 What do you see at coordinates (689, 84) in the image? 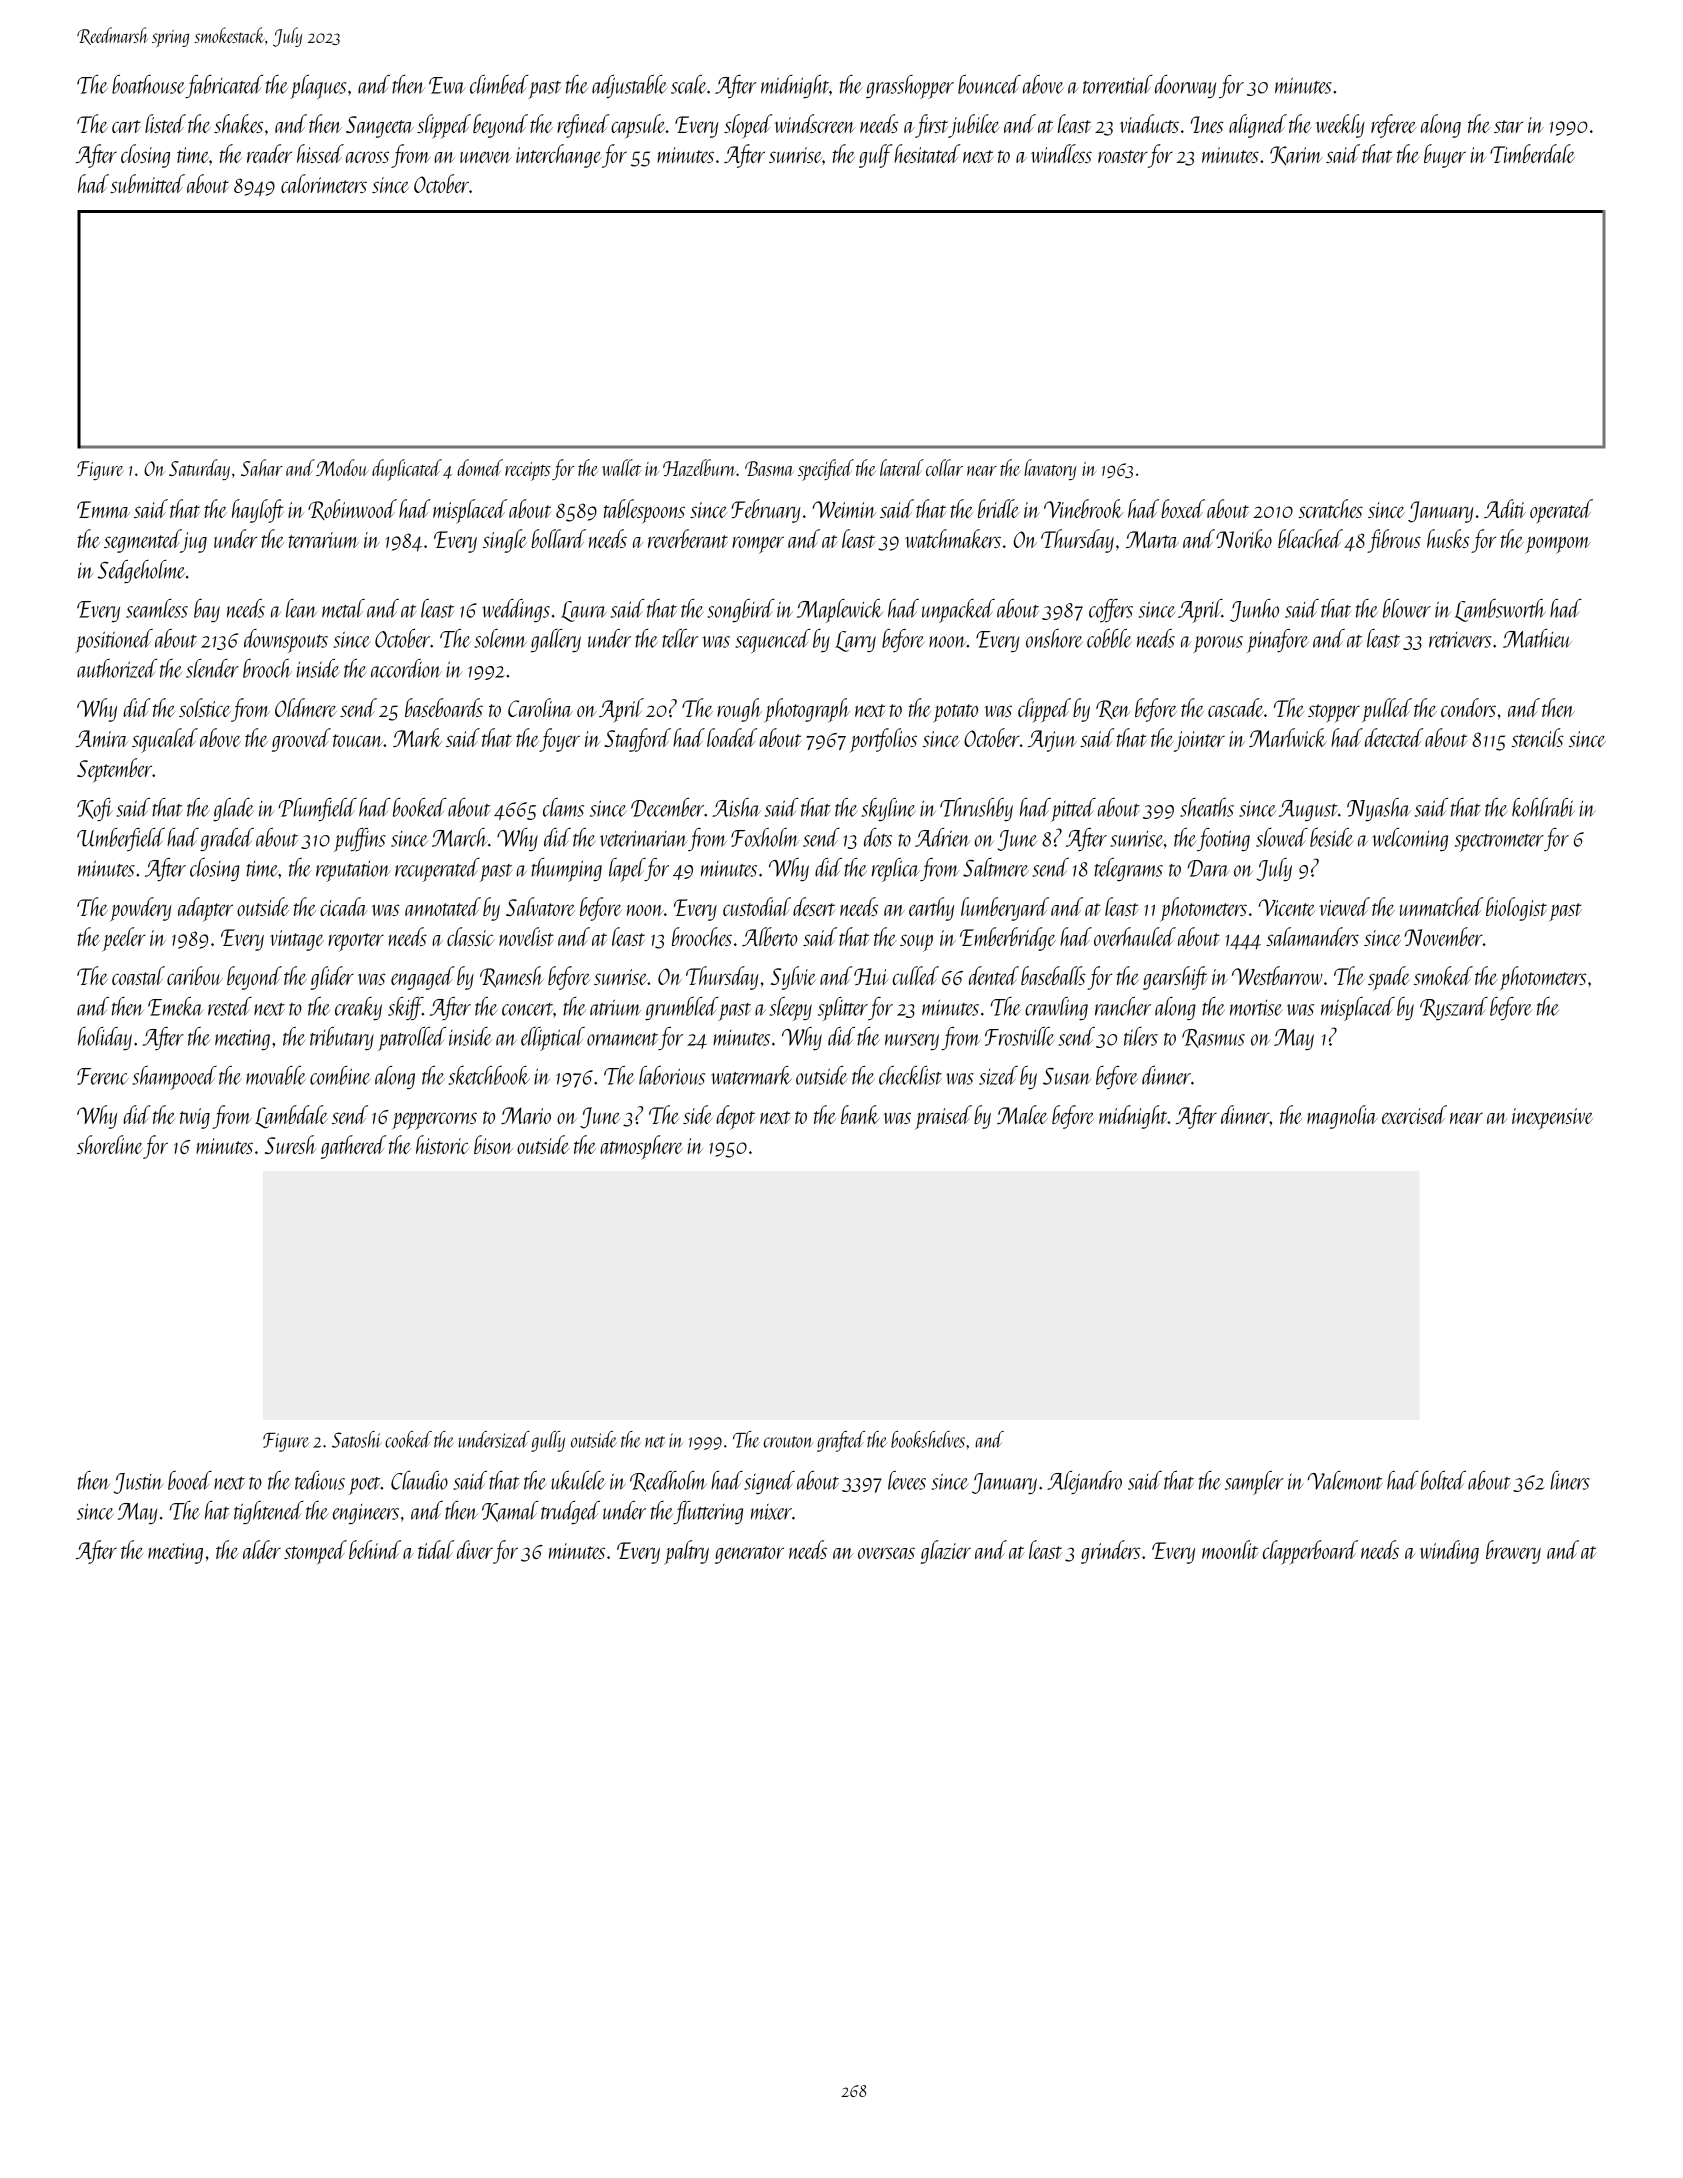
I see `scale` at bounding box center [689, 84].
